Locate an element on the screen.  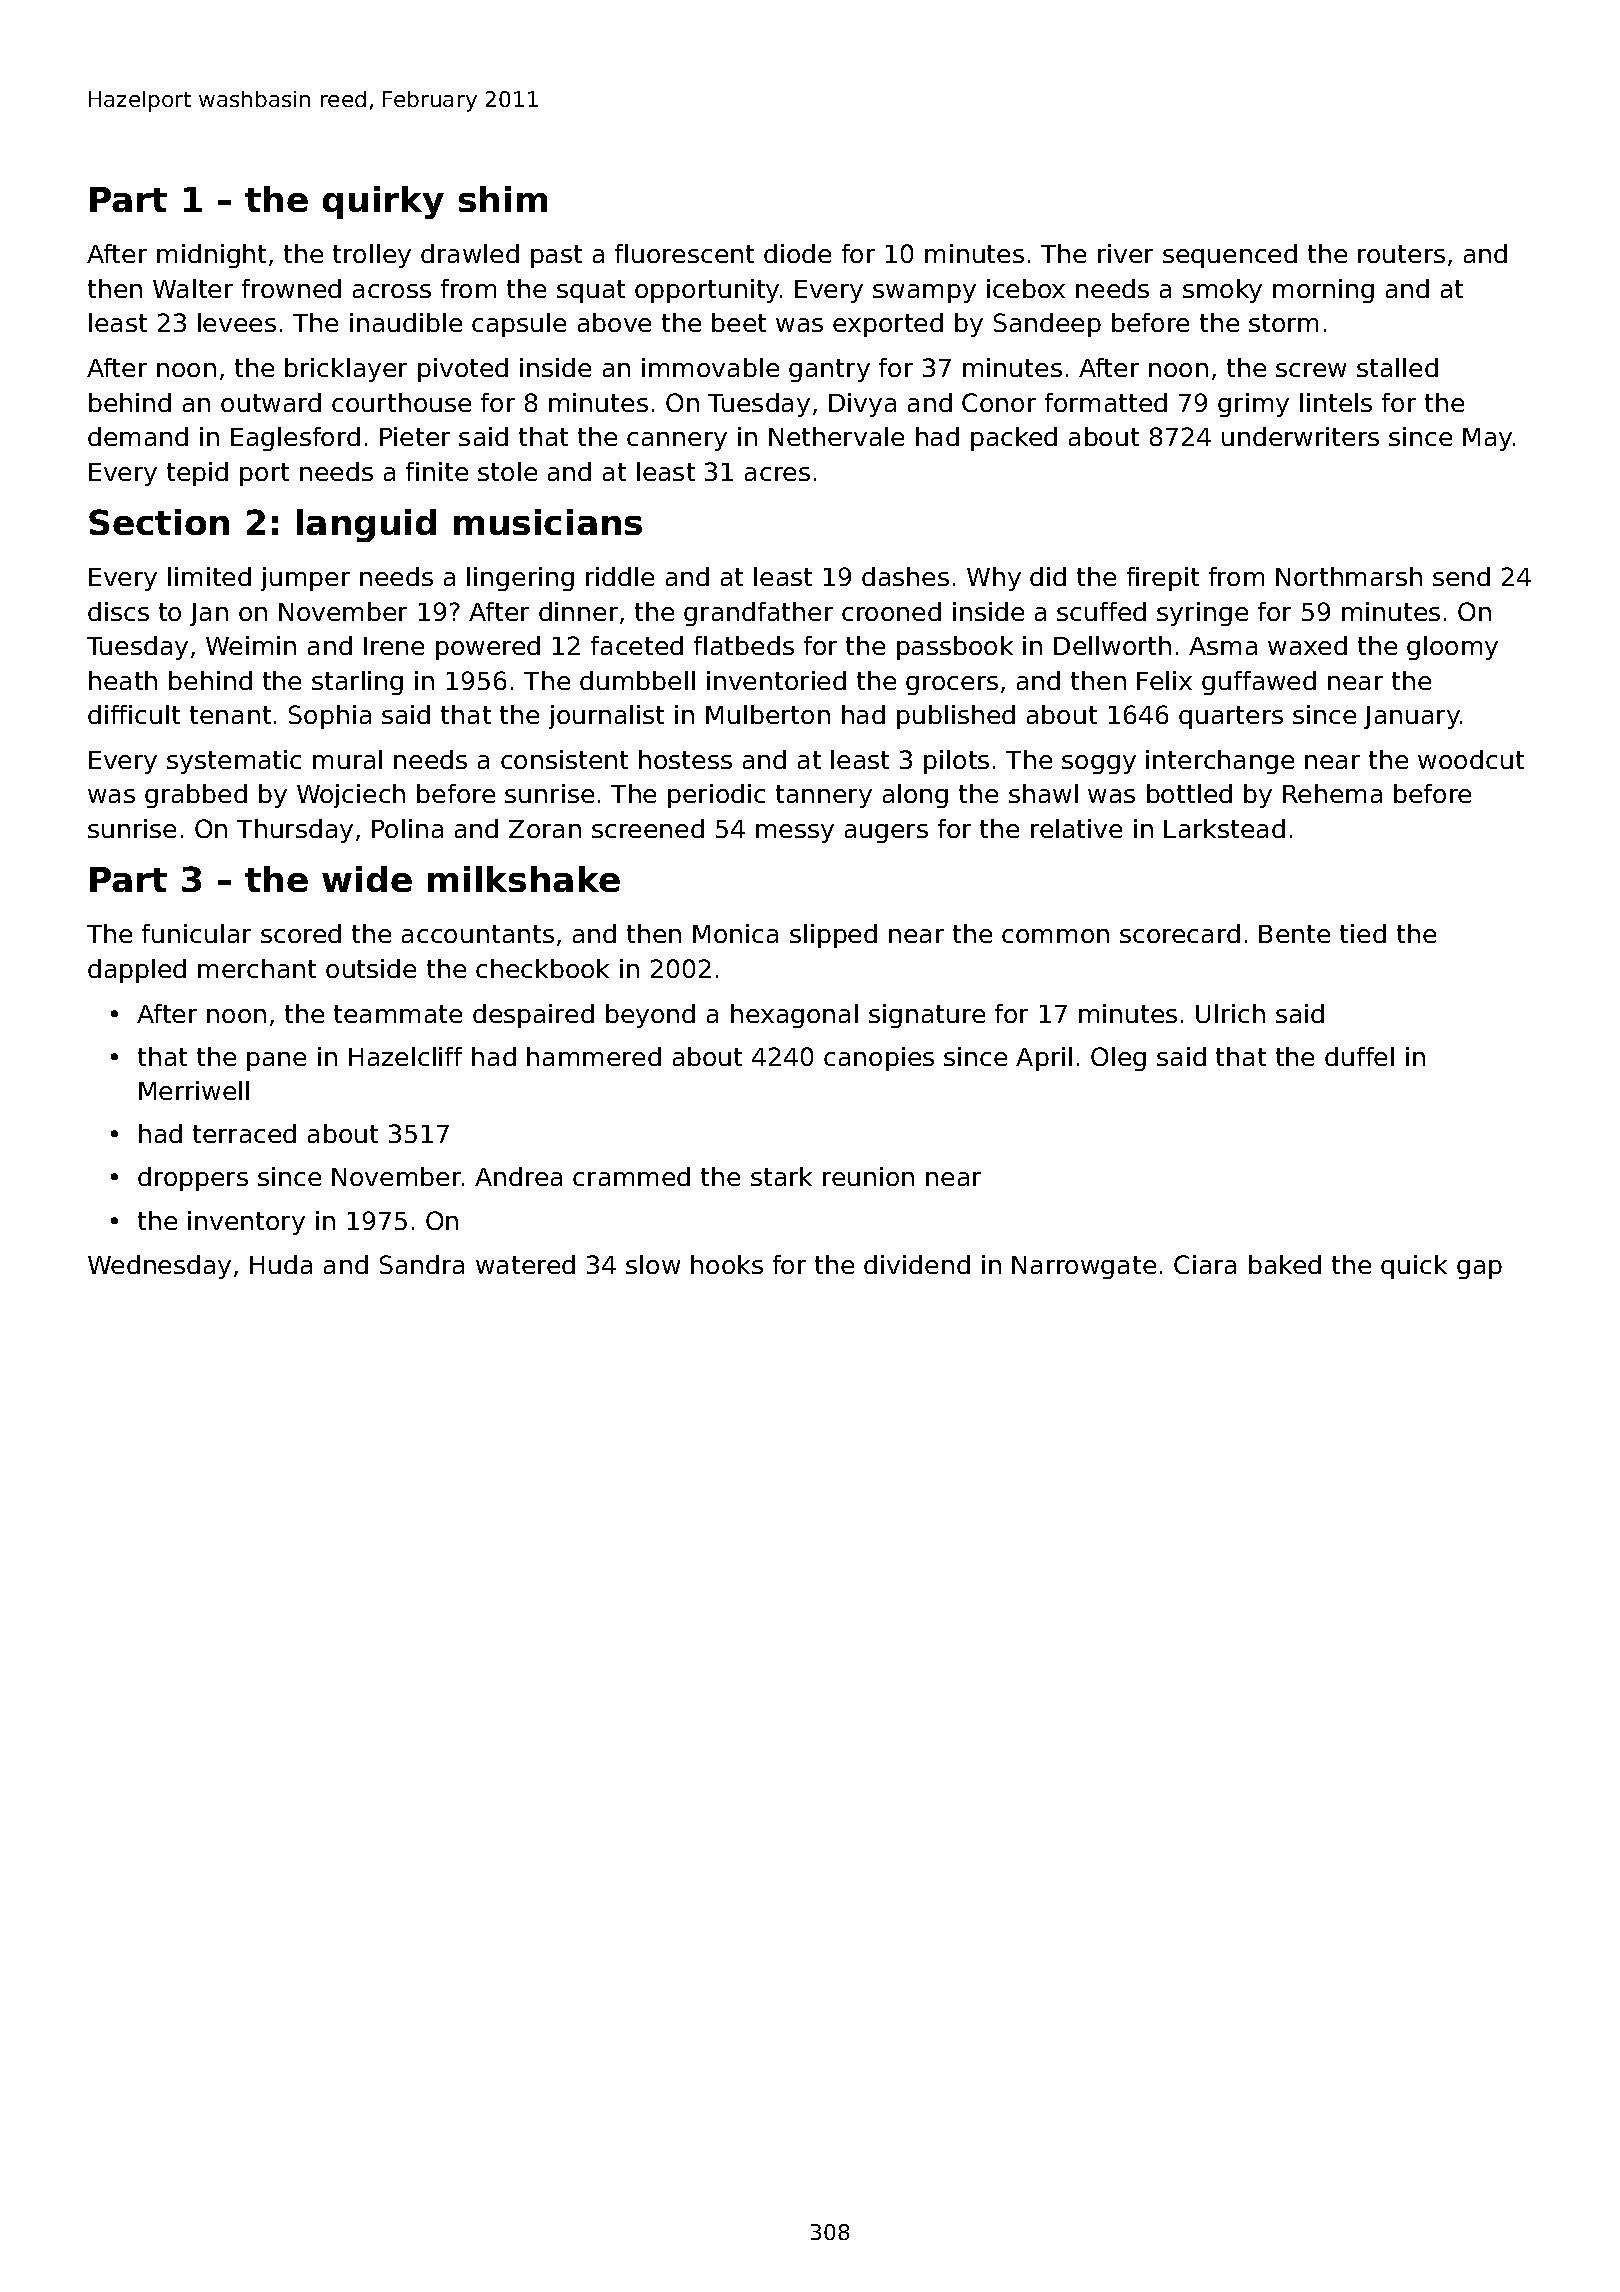
Irene is located at coordinates (394, 646).
